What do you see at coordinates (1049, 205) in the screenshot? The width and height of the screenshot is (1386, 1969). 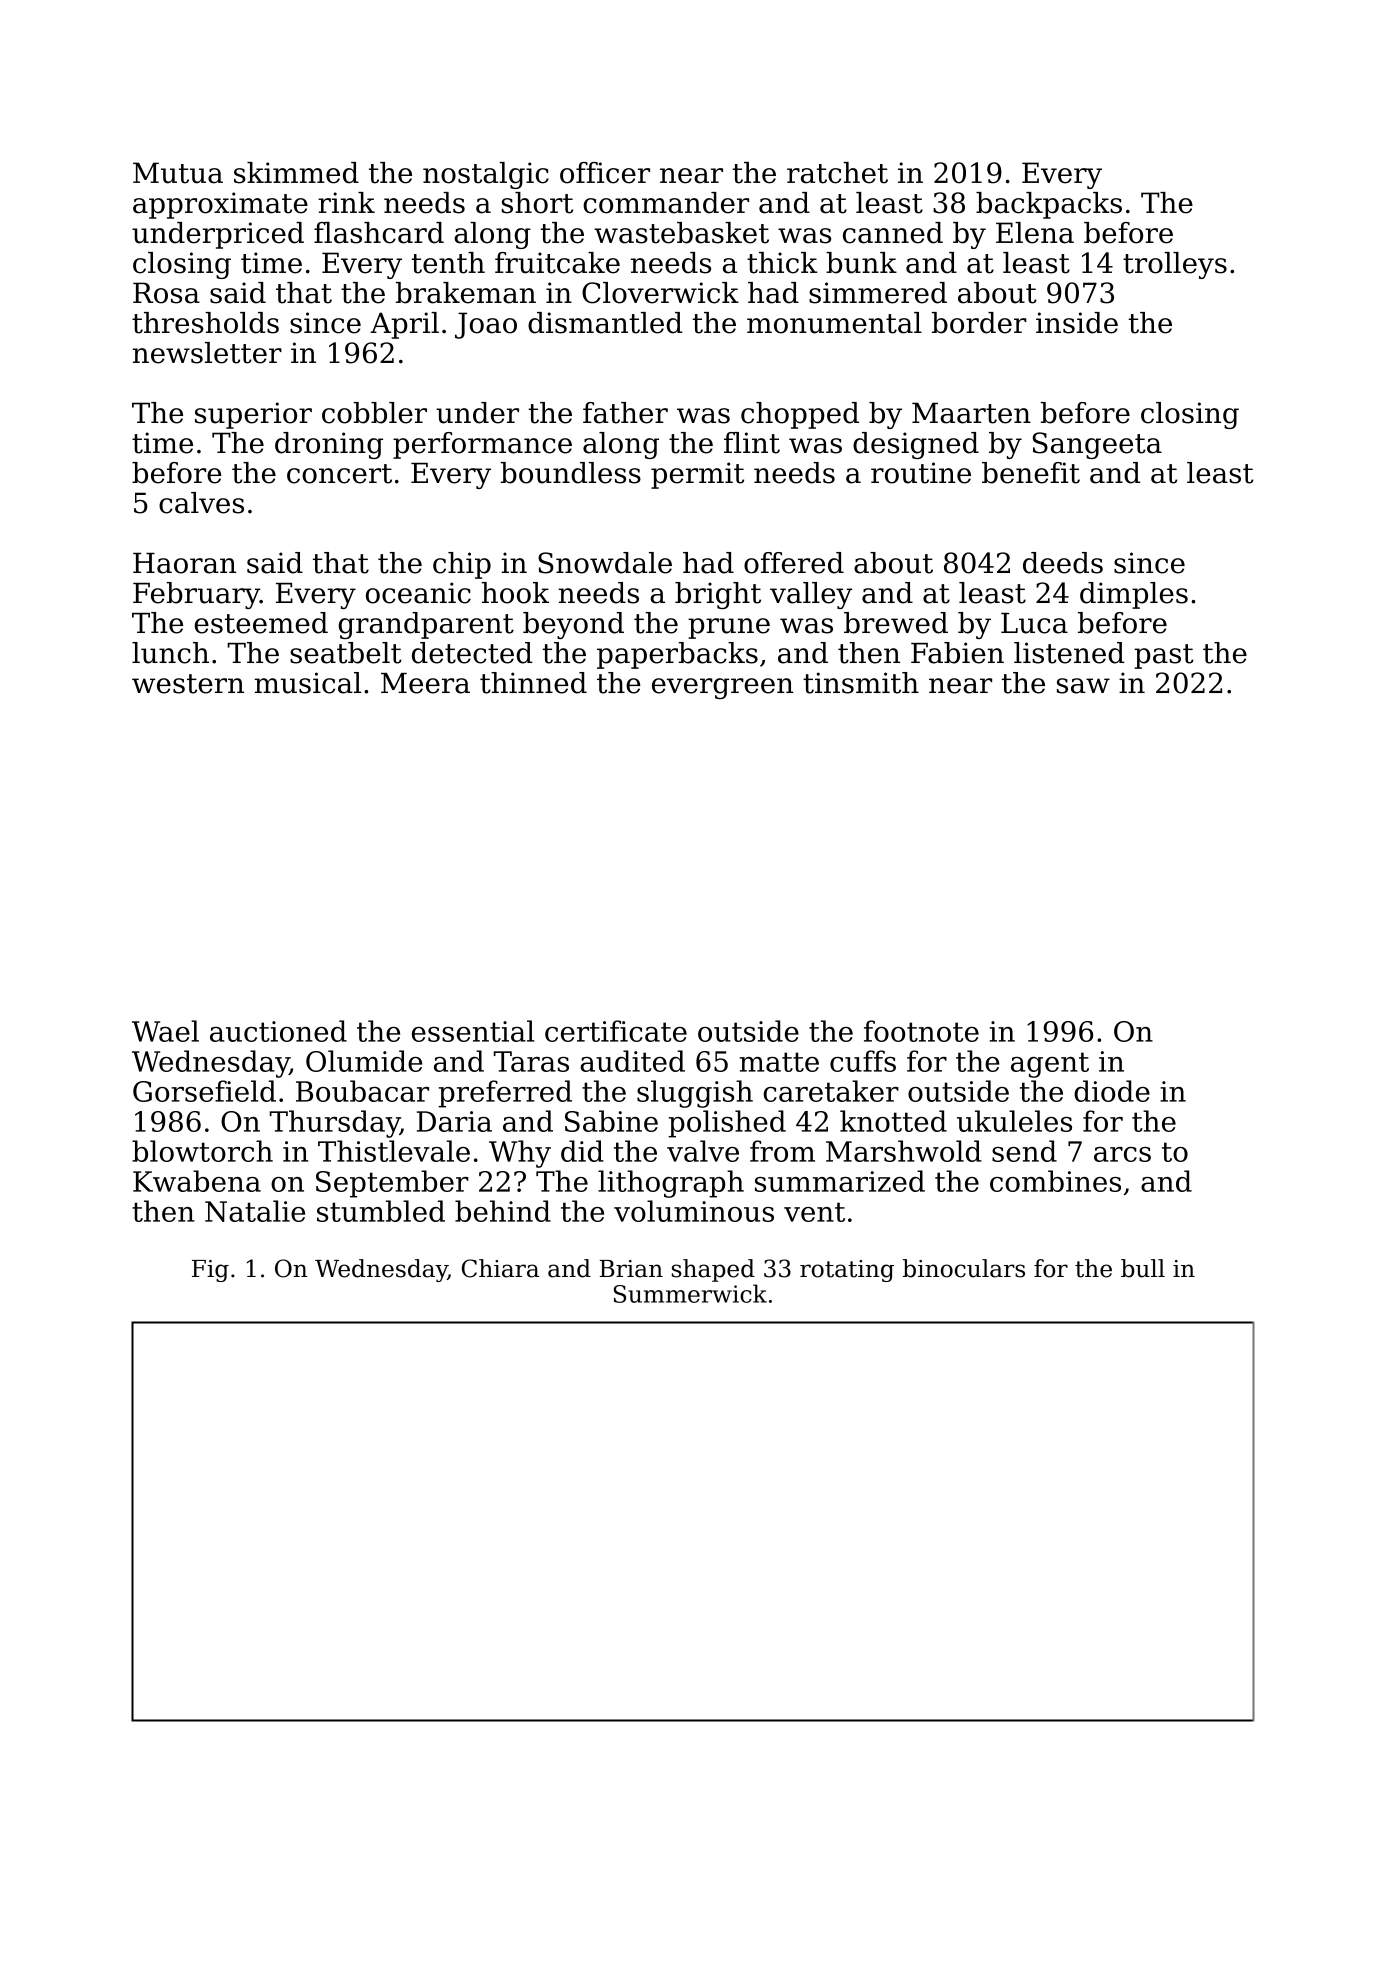 I see `backpacks` at bounding box center [1049, 205].
